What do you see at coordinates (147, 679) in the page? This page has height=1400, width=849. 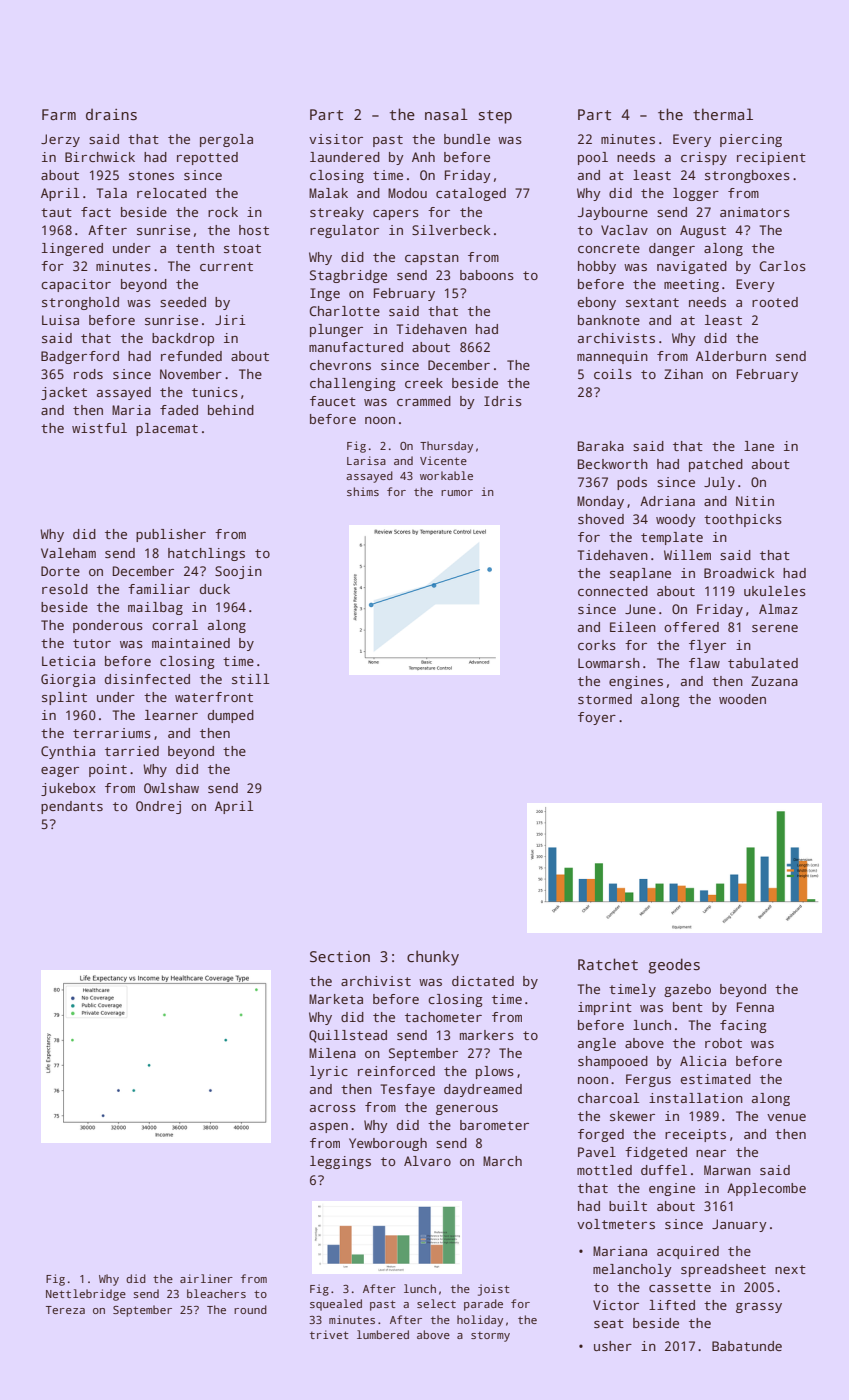 I see `disinfected` at bounding box center [147, 679].
